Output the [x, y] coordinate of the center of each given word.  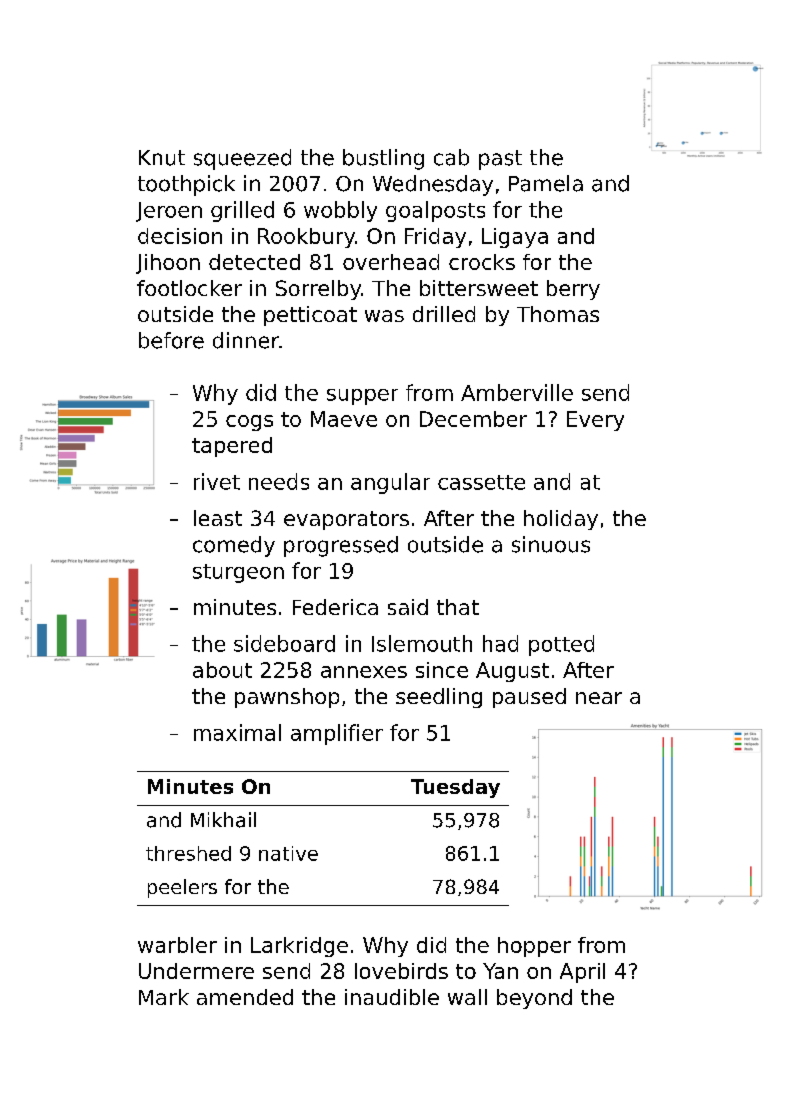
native [288, 853]
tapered [232, 447]
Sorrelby [318, 290]
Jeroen [169, 212]
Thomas [558, 314]
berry [573, 290]
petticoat [310, 316]
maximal [237, 732]
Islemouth [422, 643]
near [599, 698]
